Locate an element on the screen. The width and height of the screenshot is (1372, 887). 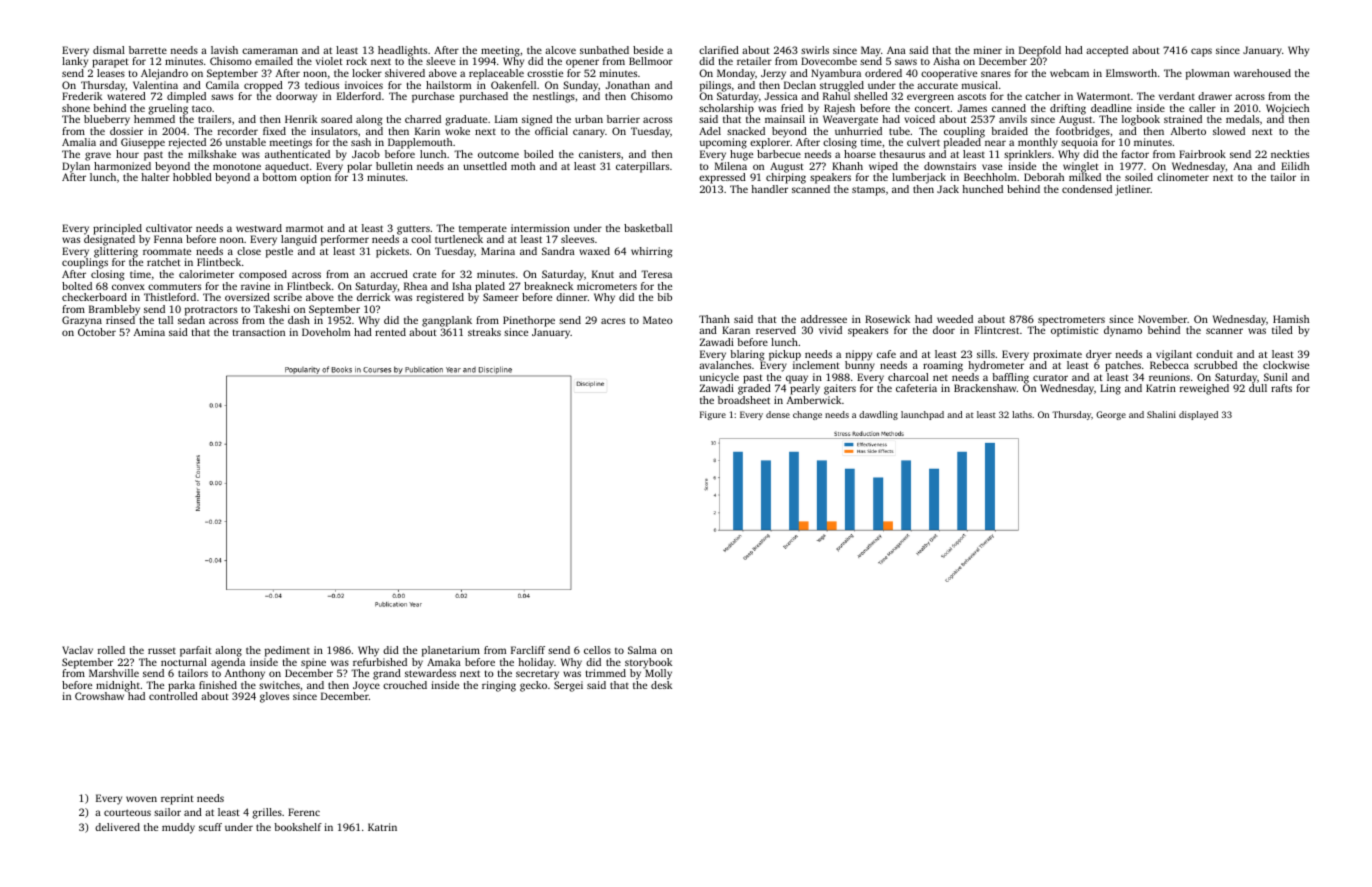
signed is located at coordinates (537, 120).
